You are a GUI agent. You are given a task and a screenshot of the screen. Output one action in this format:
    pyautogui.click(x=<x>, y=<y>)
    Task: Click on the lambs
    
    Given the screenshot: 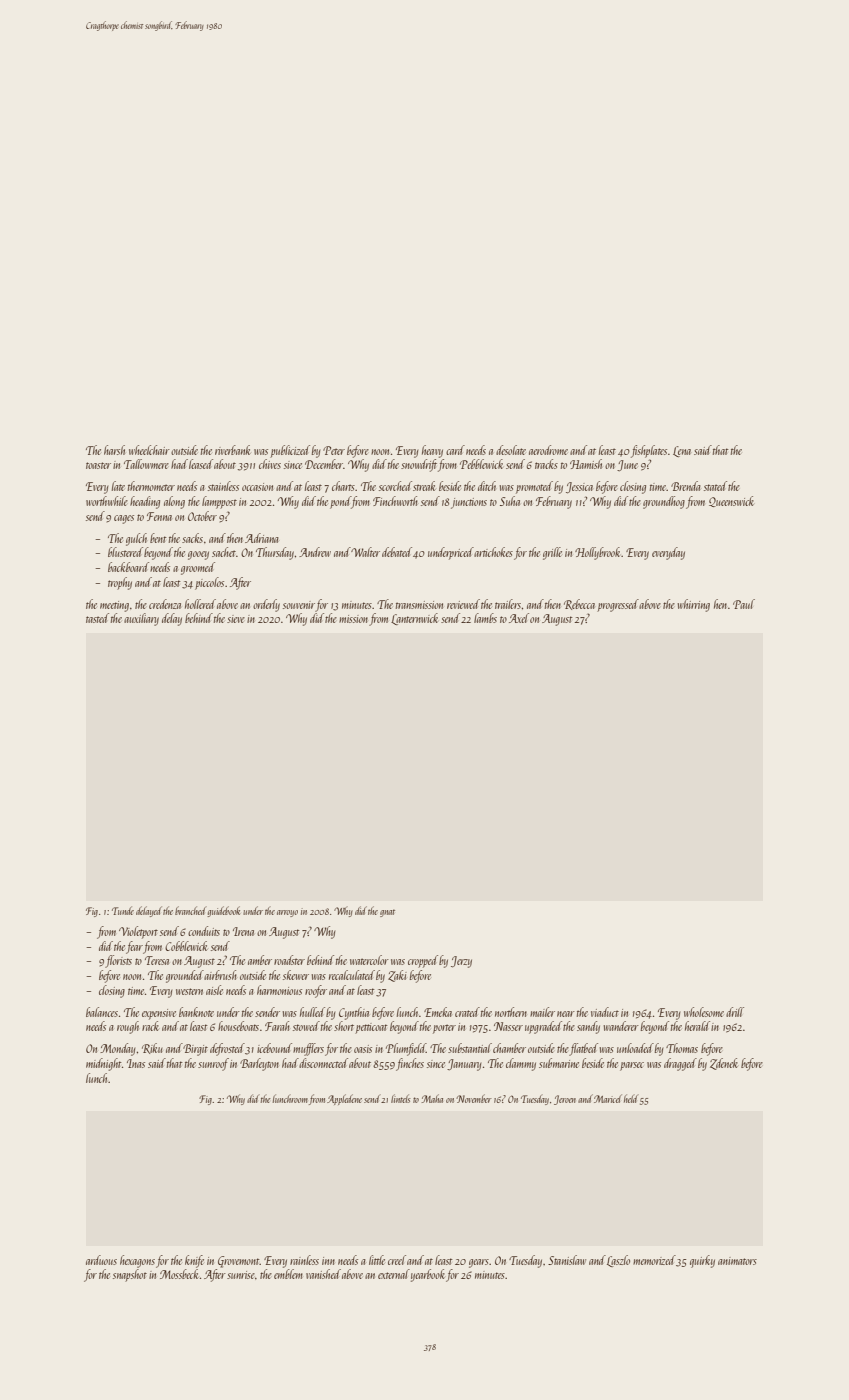 What is the action you would take?
    pyautogui.click(x=485, y=618)
